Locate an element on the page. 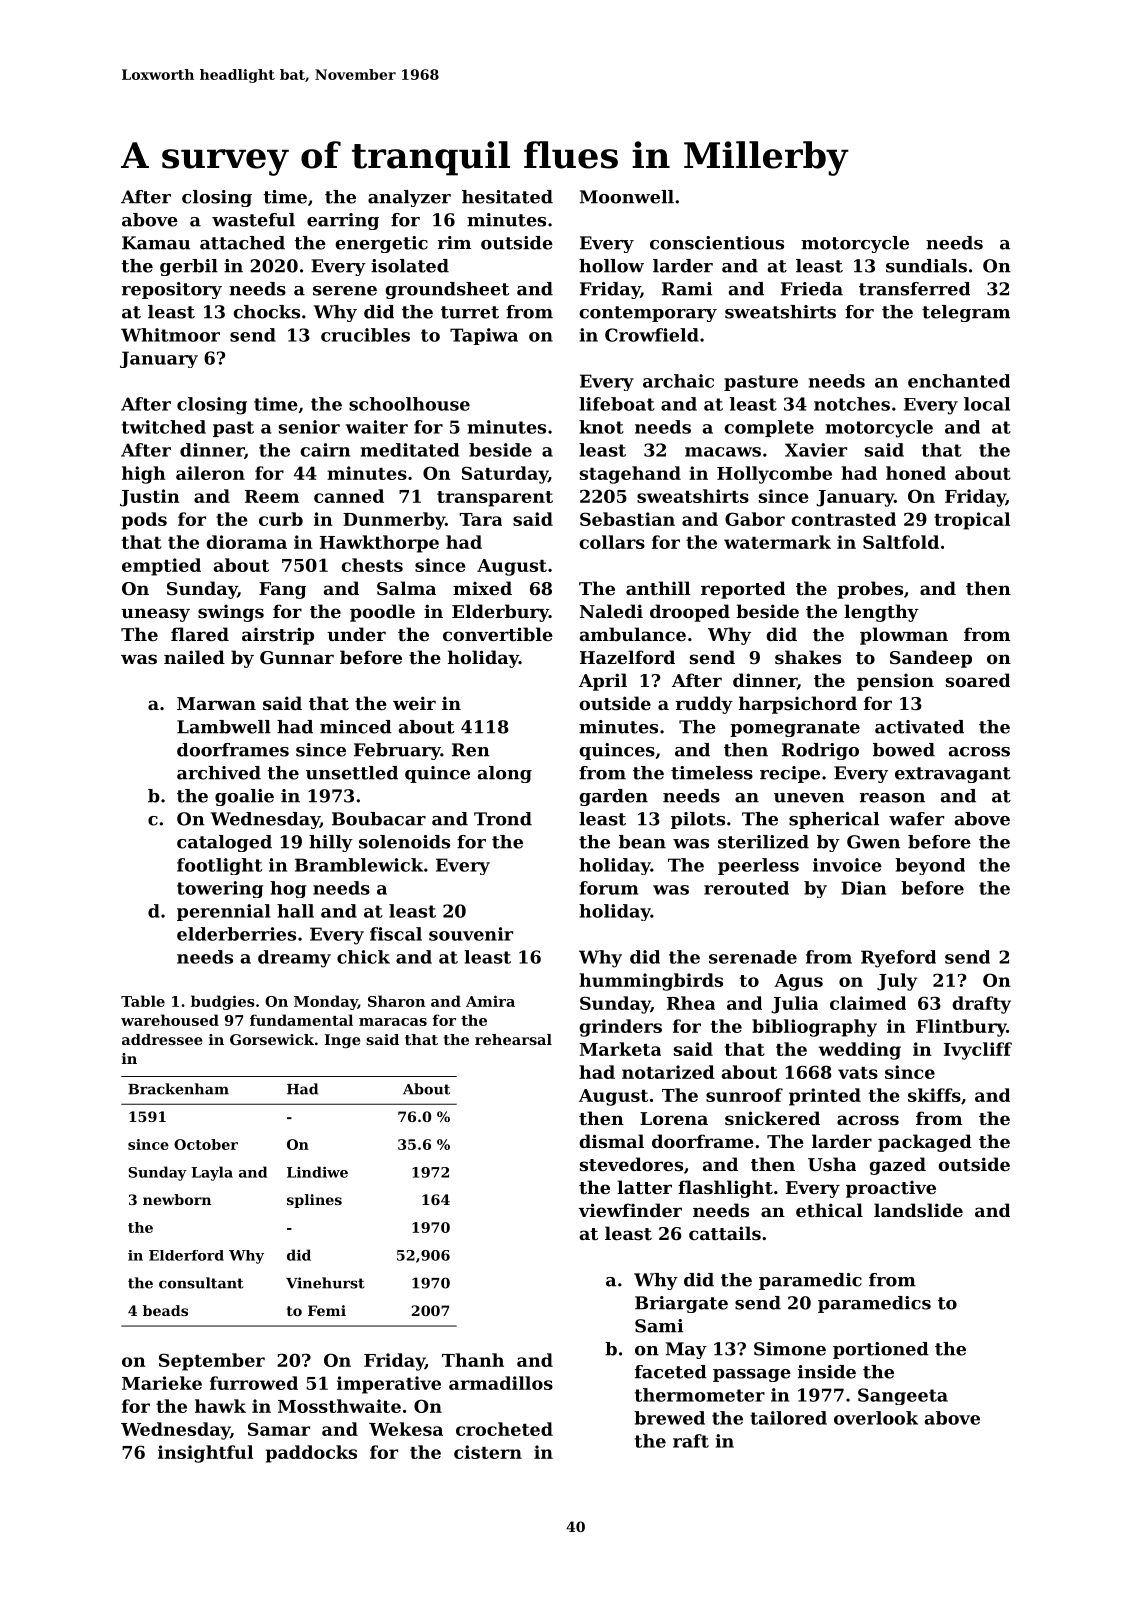  rehearsal is located at coordinates (513, 1039).
